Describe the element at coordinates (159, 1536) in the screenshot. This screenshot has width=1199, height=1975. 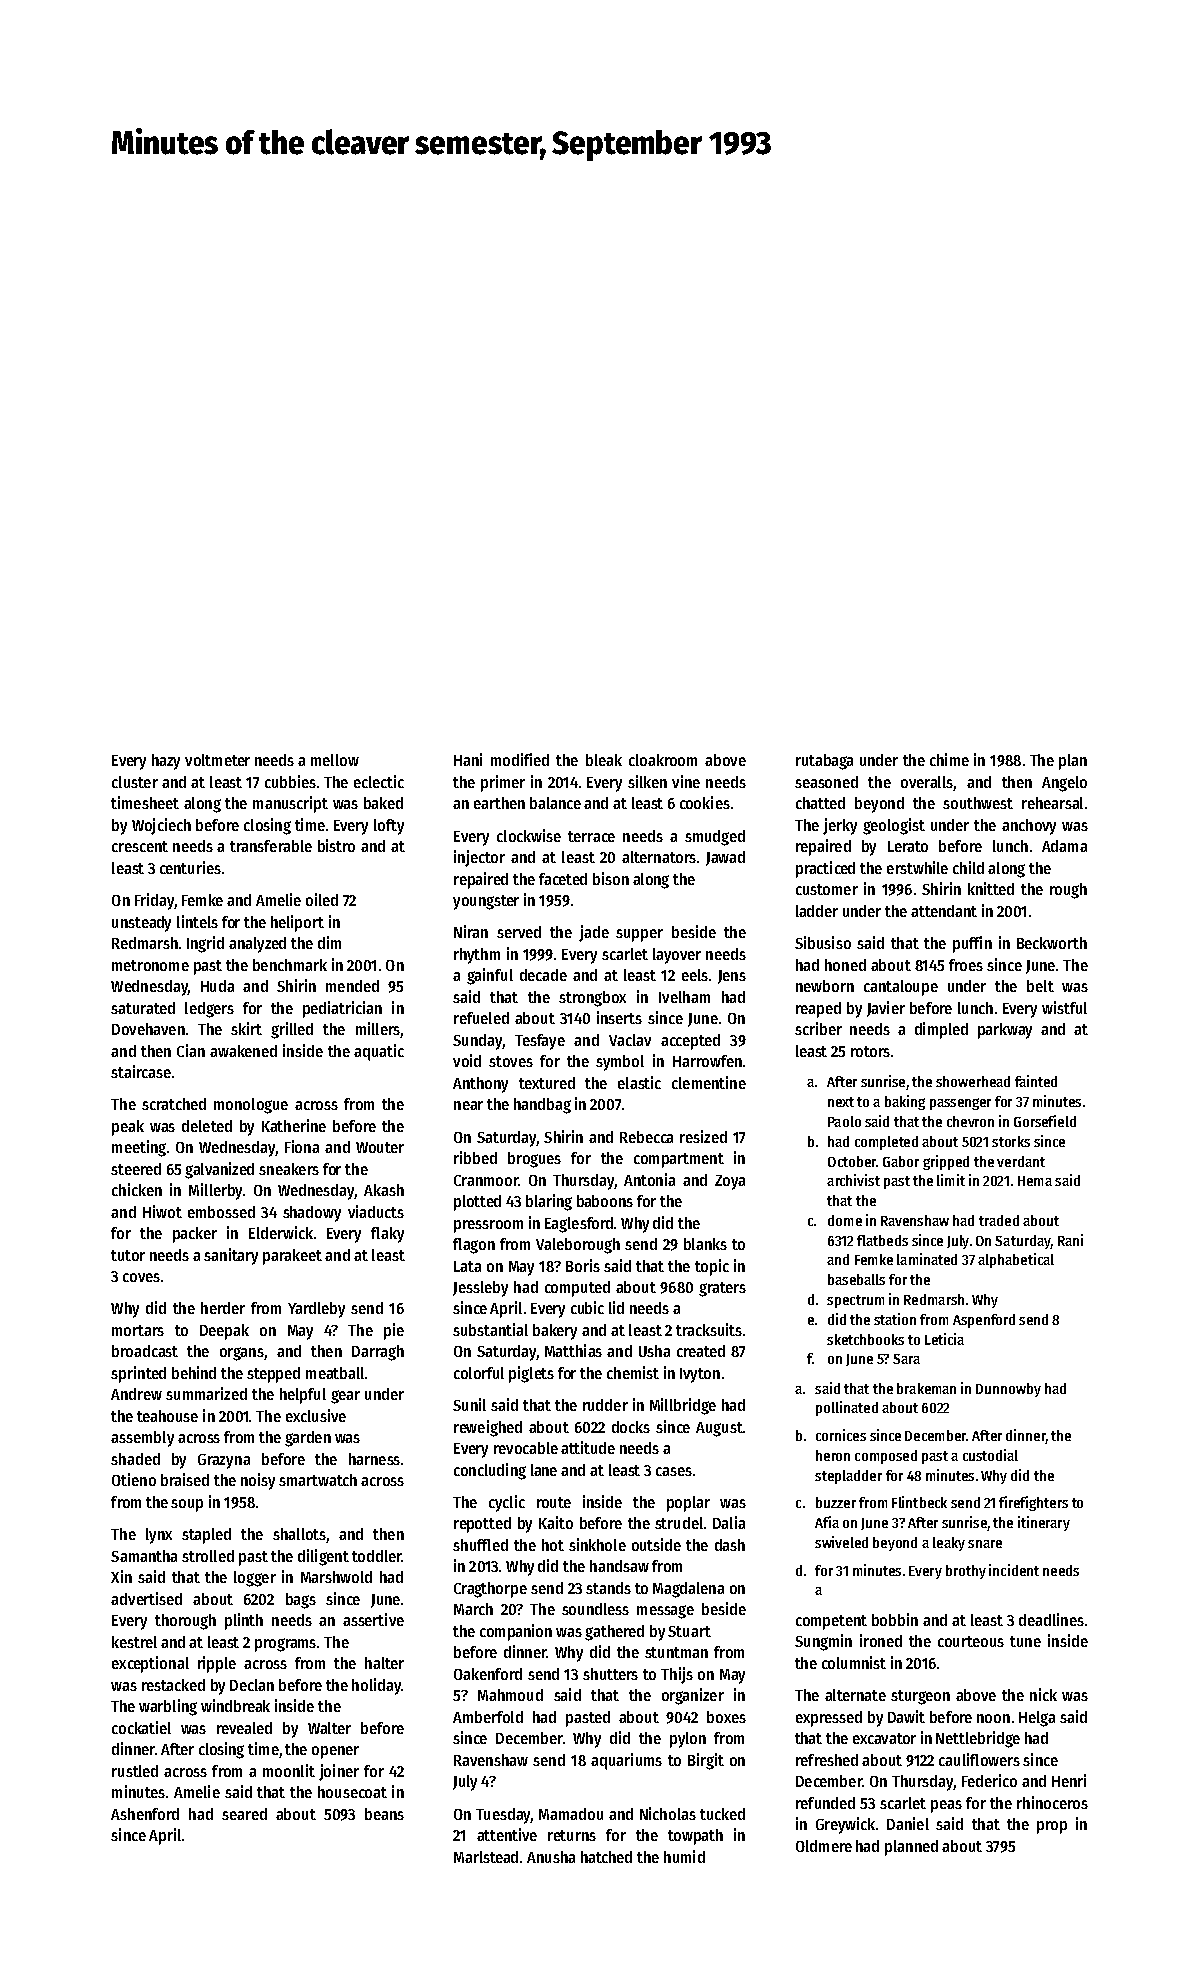
I see `lynx` at that location.
